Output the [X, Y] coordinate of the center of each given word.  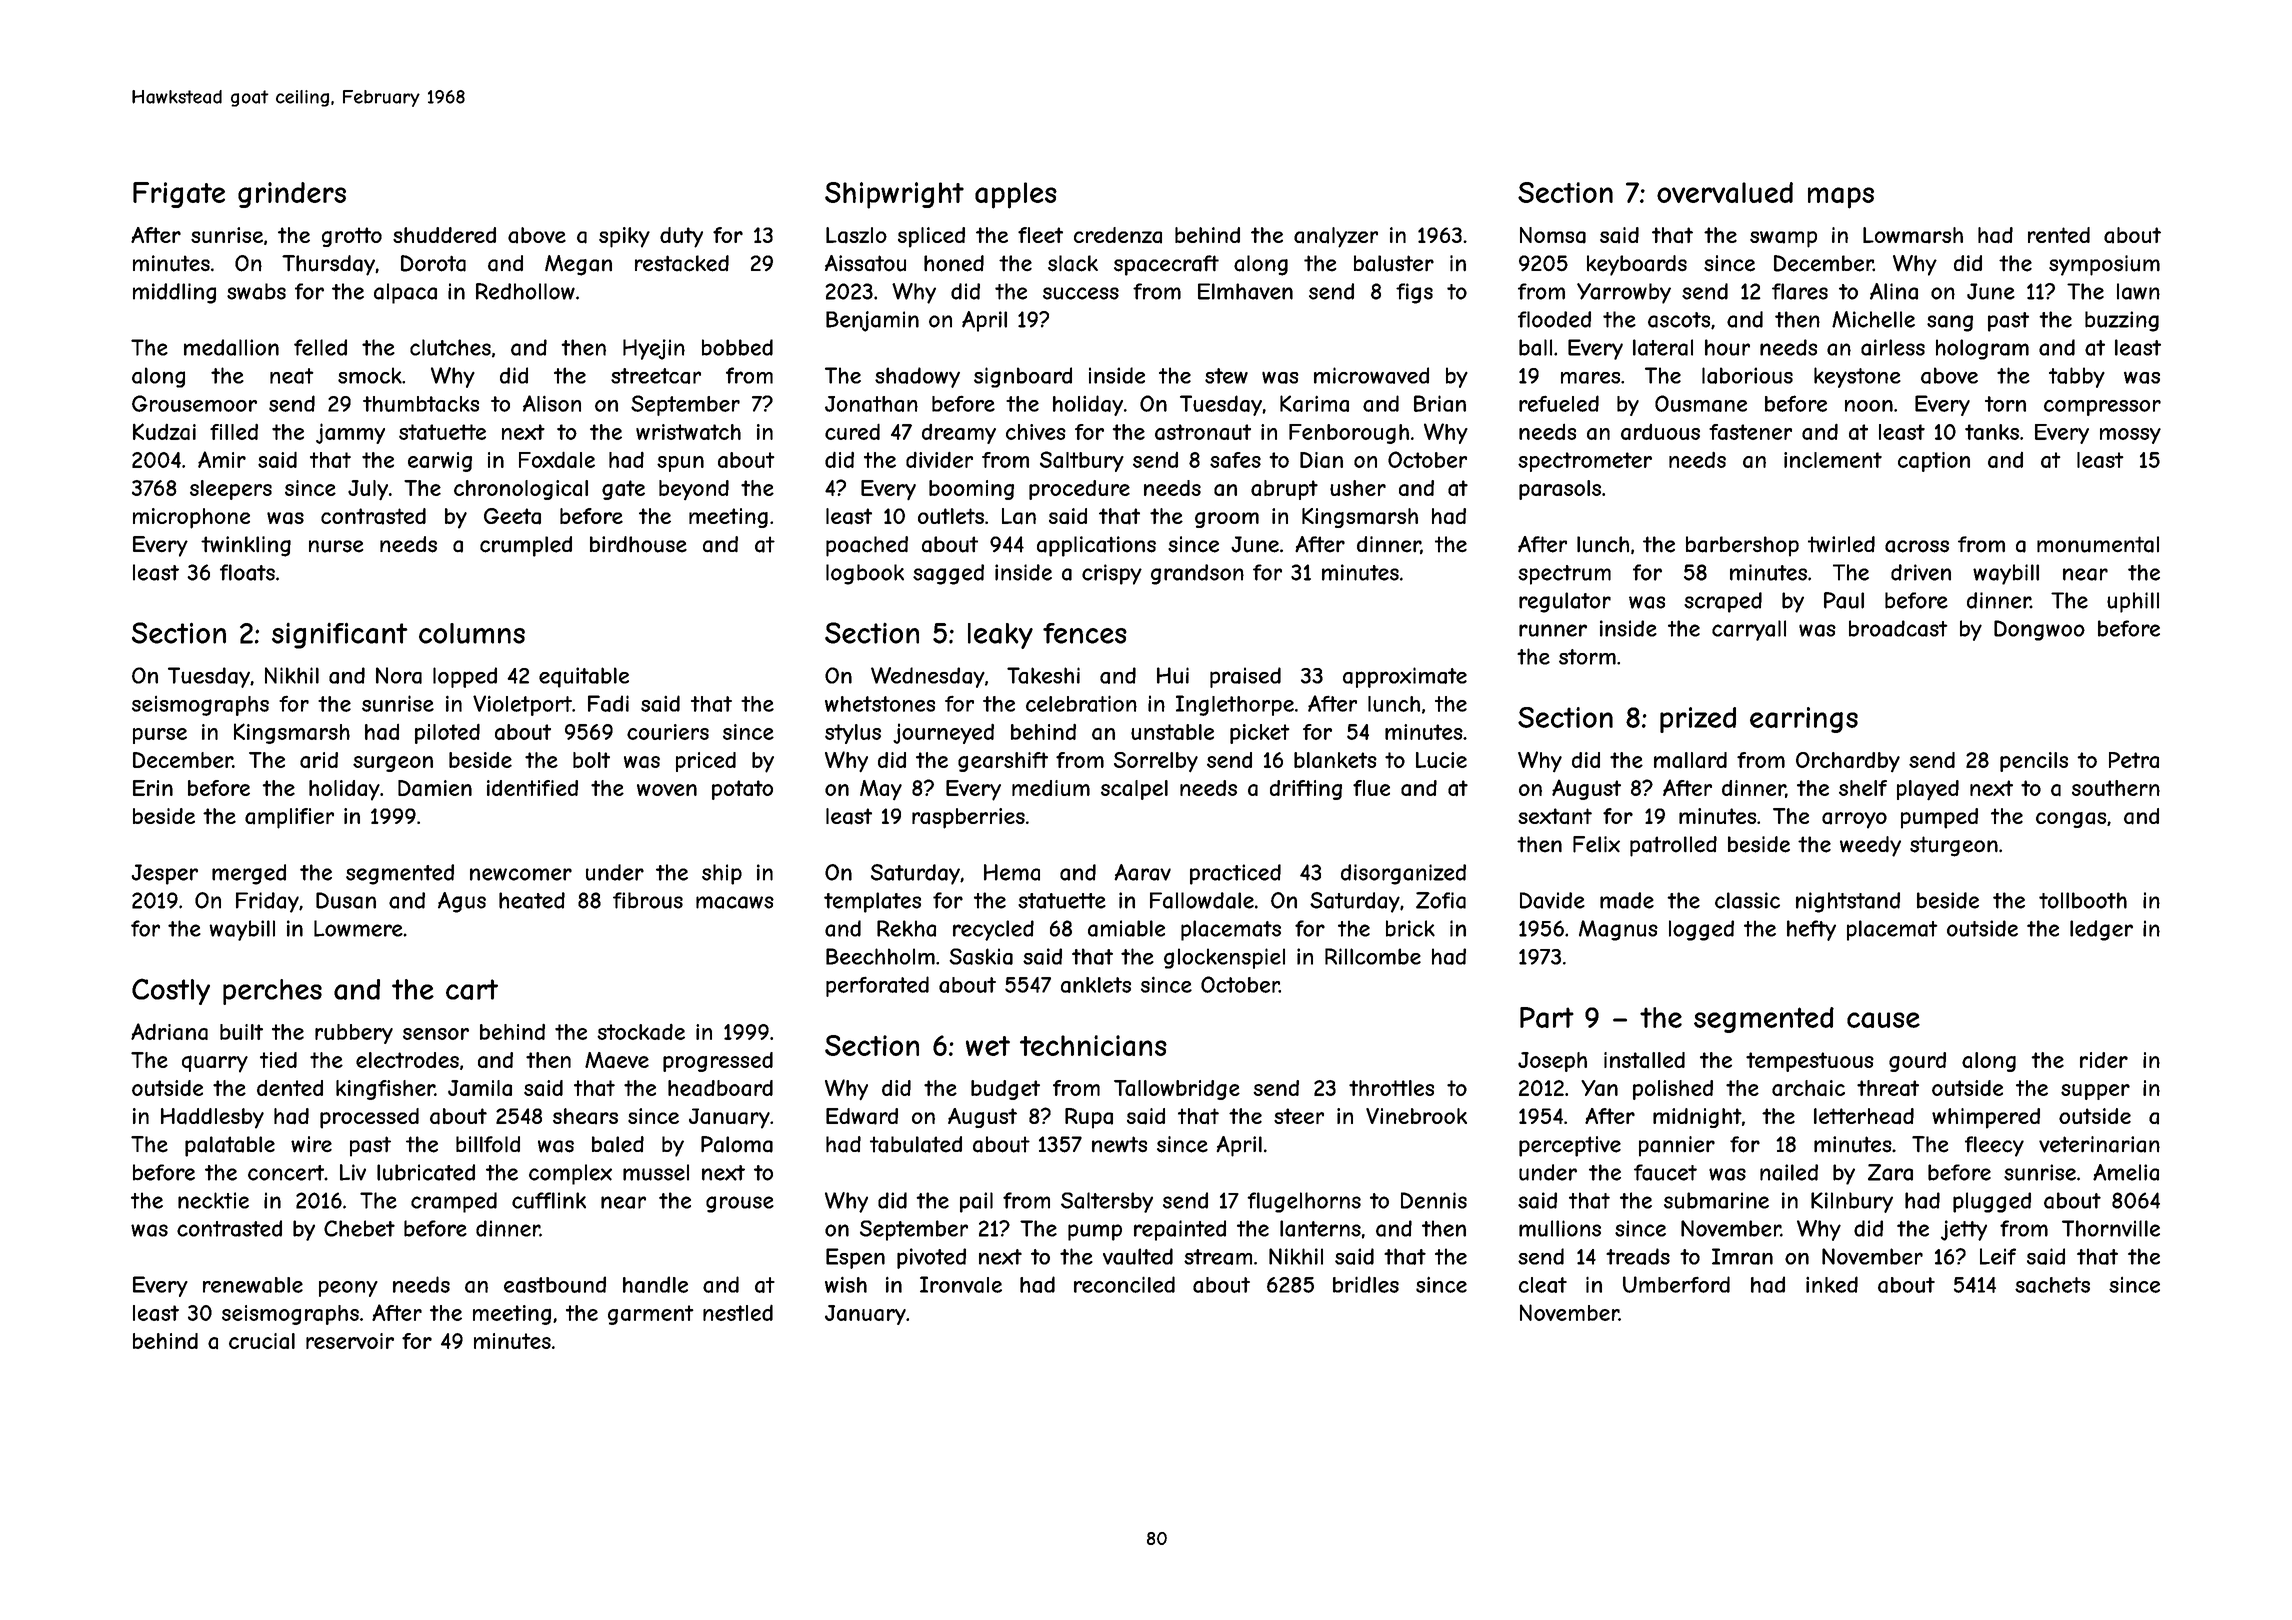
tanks [1992, 432]
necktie [213, 1200]
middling [174, 293]
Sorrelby [1156, 762]
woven [667, 790]
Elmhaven [1245, 291]
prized [1698, 720]
